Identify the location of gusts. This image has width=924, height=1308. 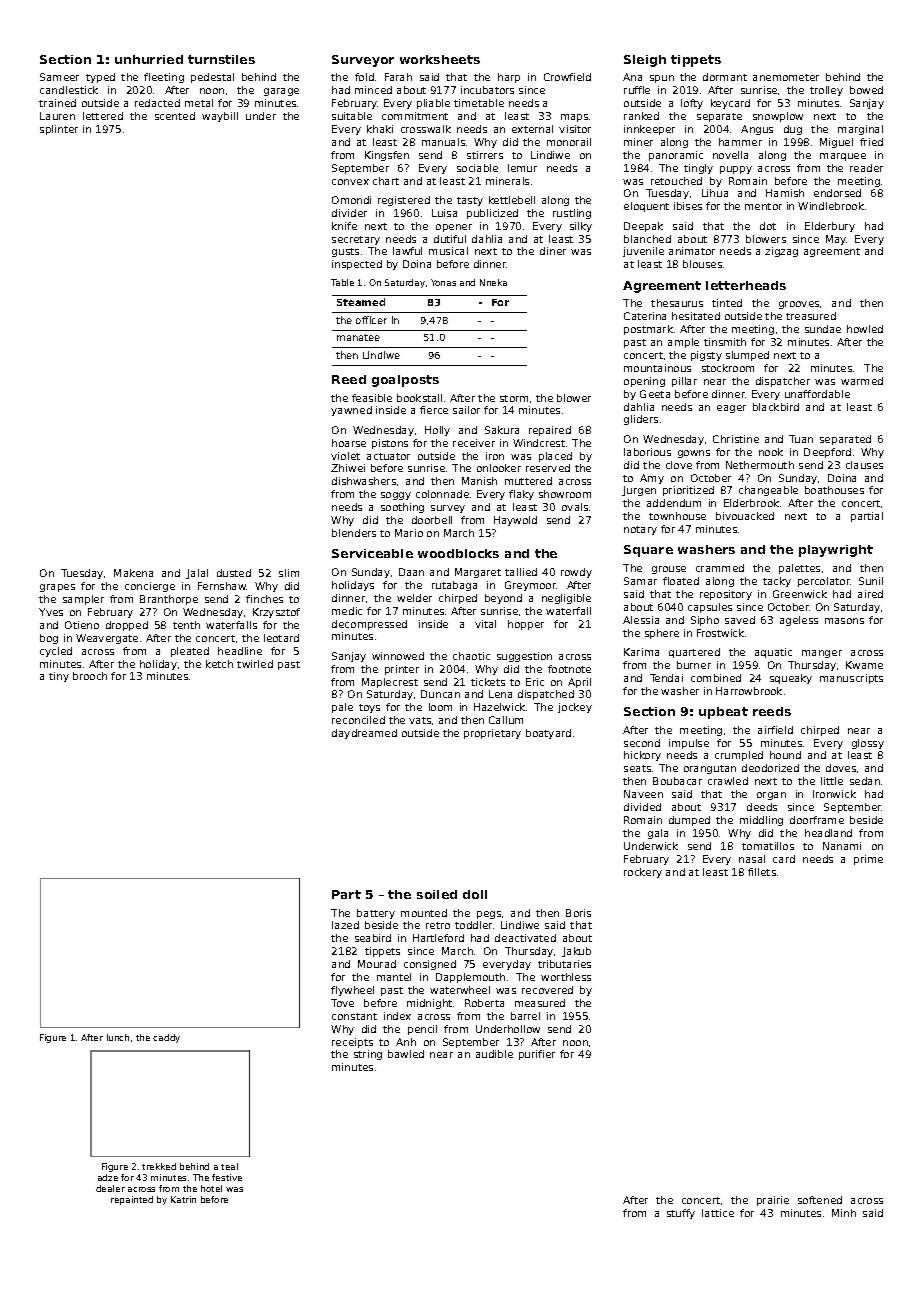
(345, 252).
